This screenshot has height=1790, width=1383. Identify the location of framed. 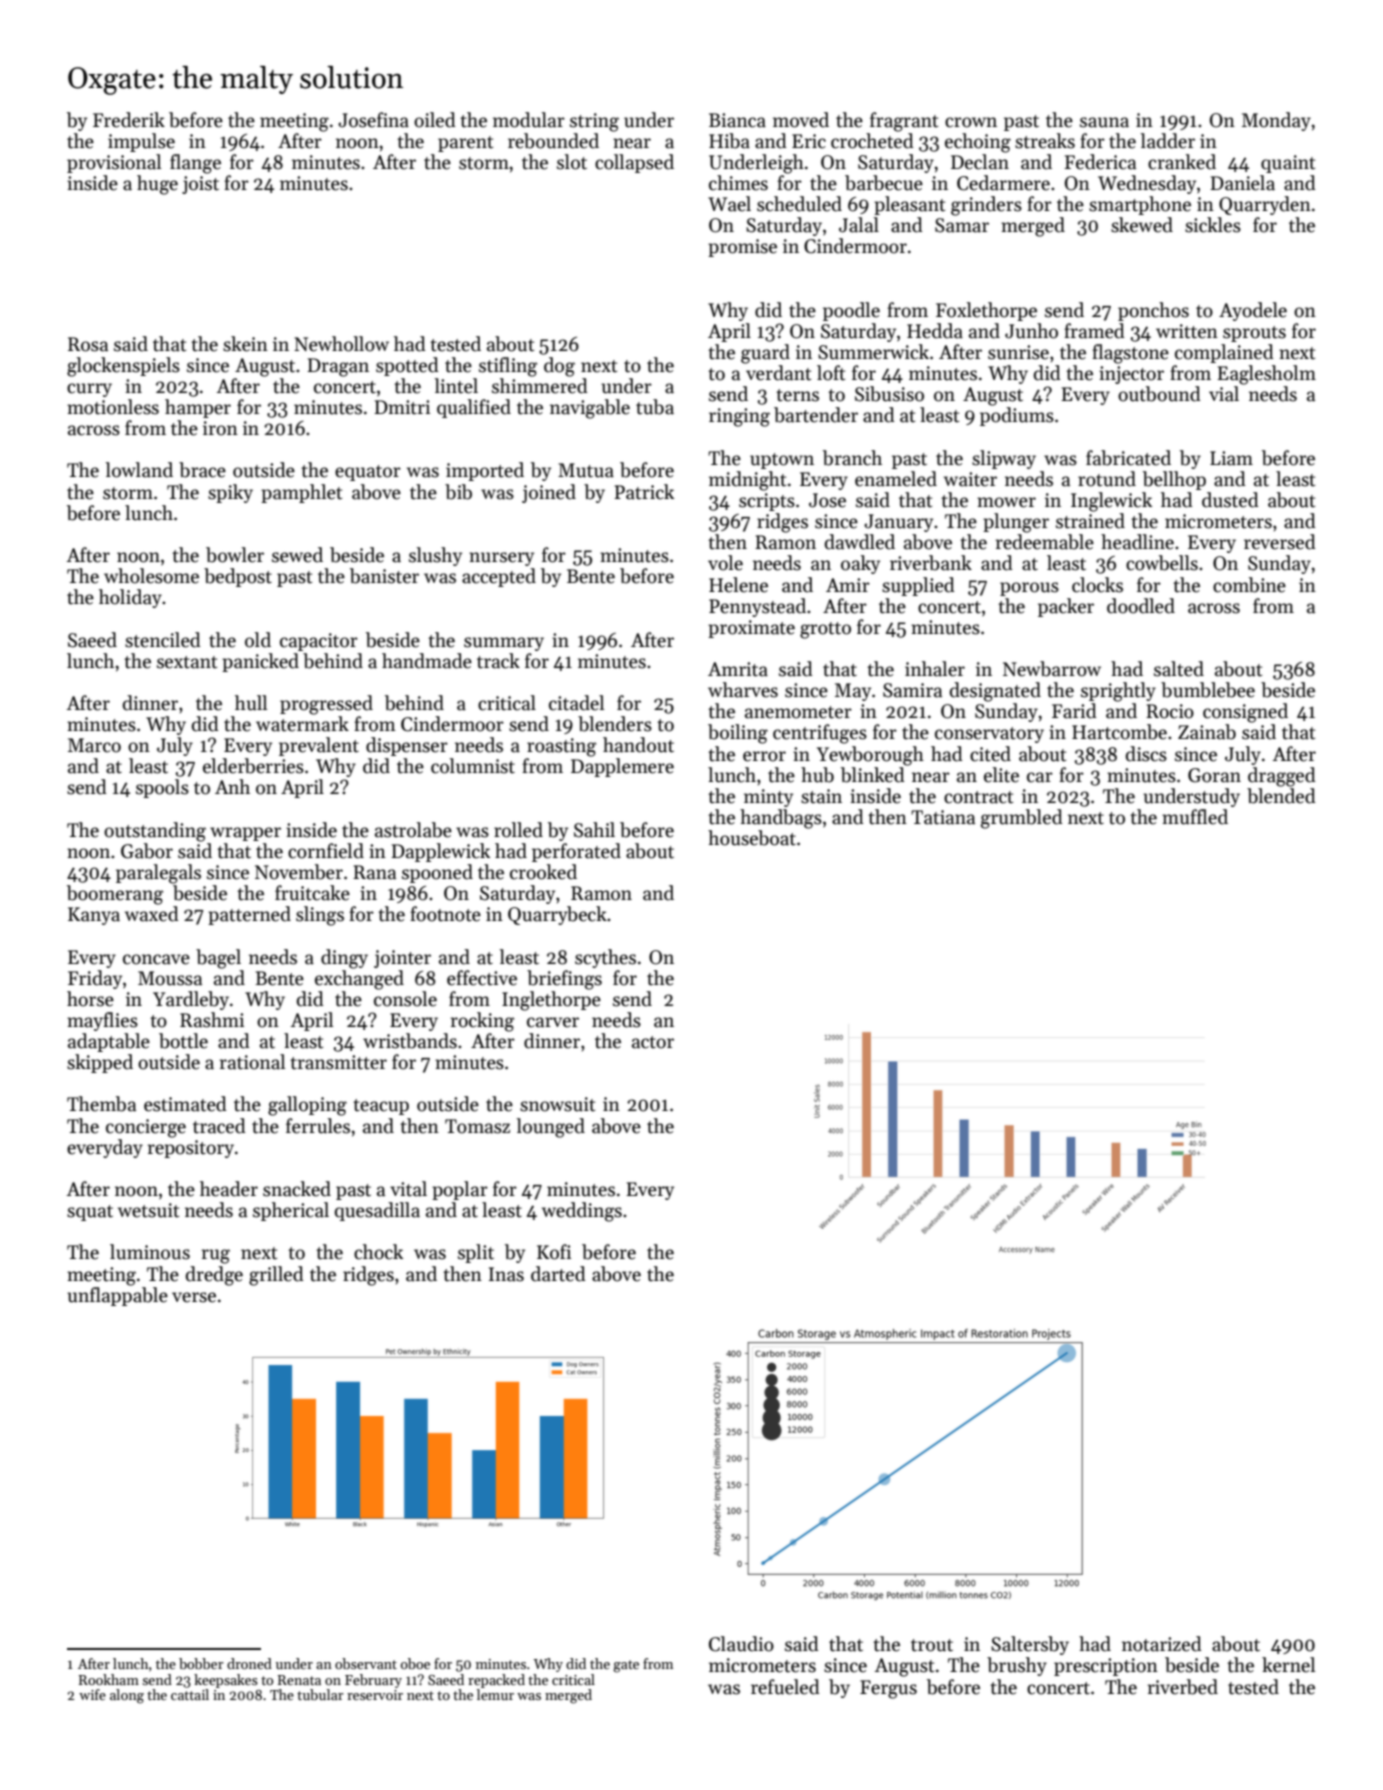
(1094, 331).
